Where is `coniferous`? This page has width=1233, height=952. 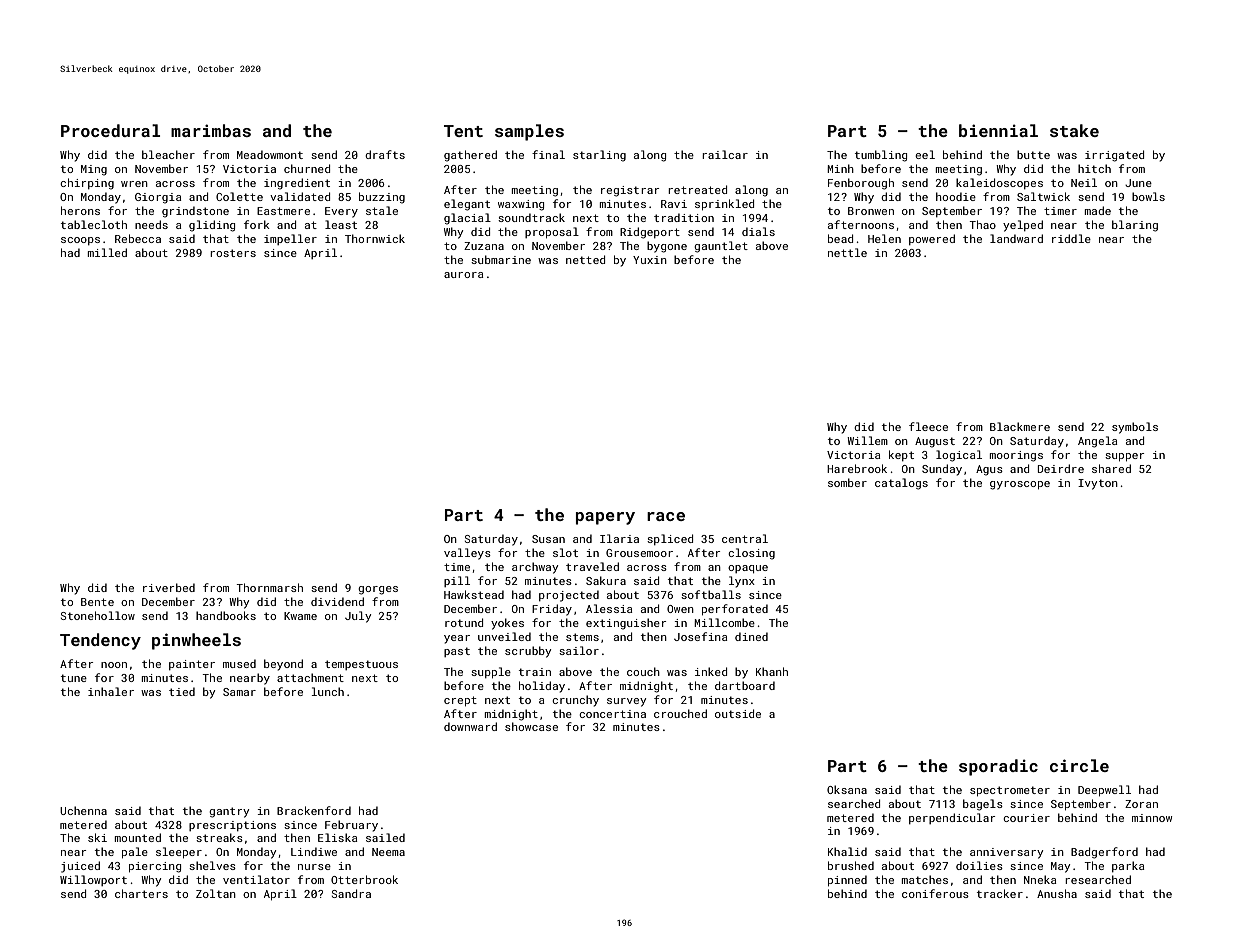
coniferous is located at coordinates (935, 893).
